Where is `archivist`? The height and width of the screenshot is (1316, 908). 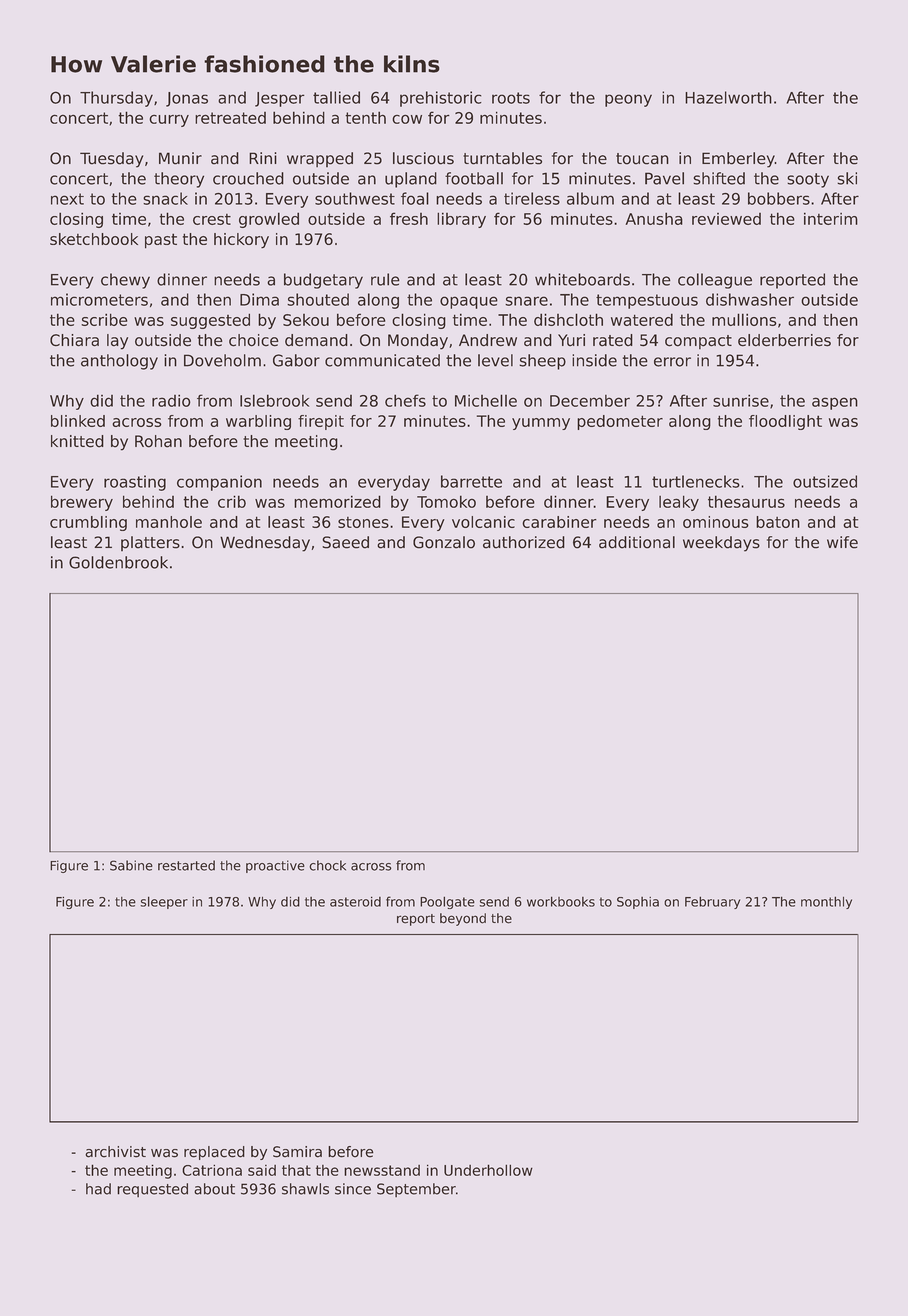
archivist is located at coordinates (115, 1152).
